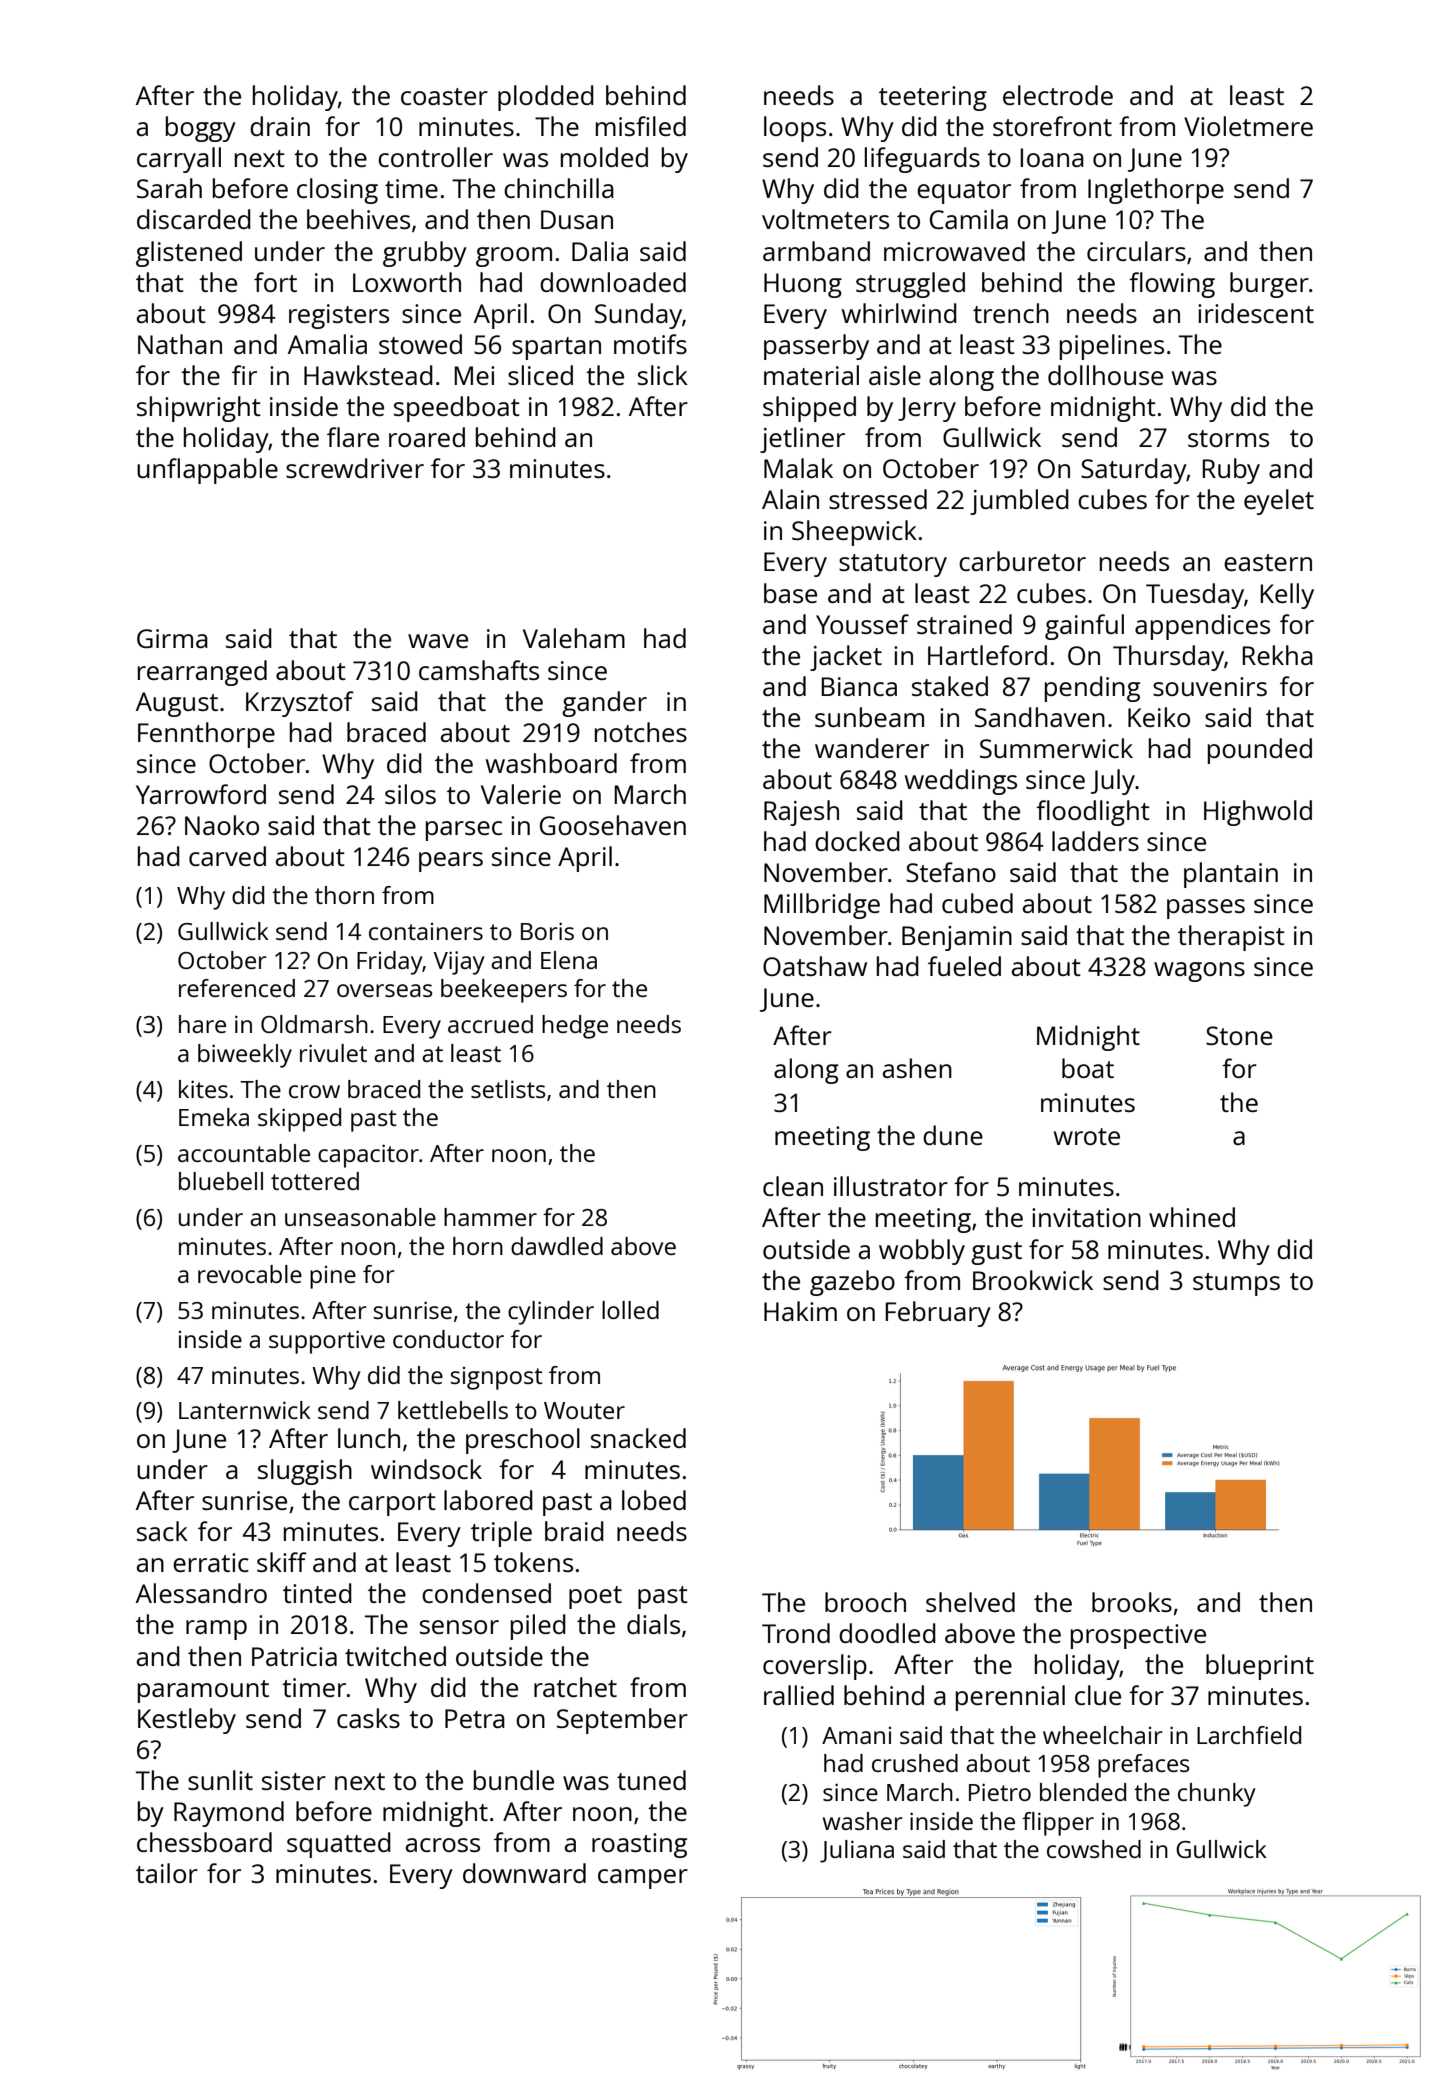 The image size is (1450, 2100). What do you see at coordinates (795, 129) in the image?
I see `loops` at bounding box center [795, 129].
